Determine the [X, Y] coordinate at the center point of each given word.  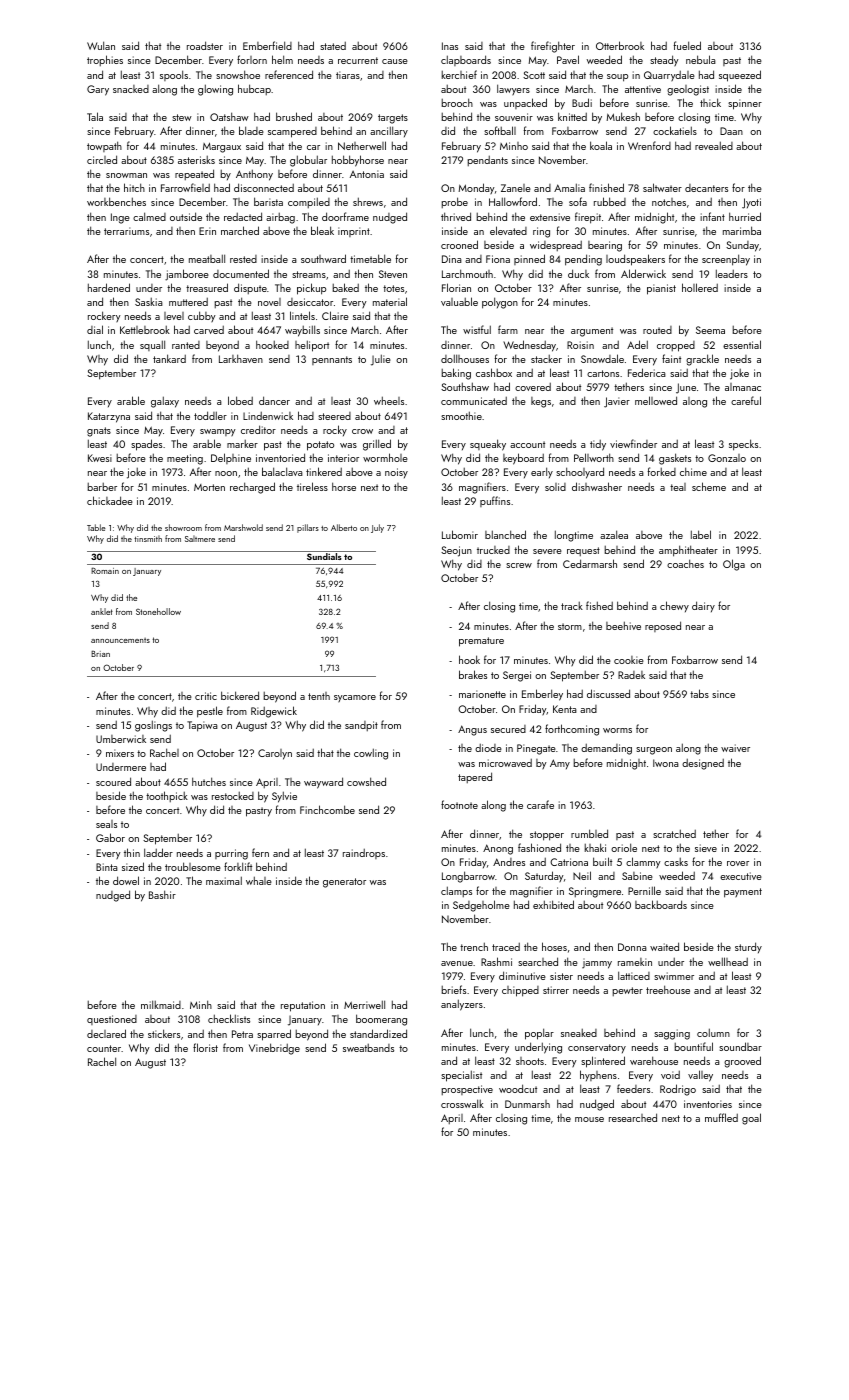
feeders [633, 1088]
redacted [243, 216]
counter [104, 1048]
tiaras [348, 75]
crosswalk [462, 1103]
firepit [588, 218]
